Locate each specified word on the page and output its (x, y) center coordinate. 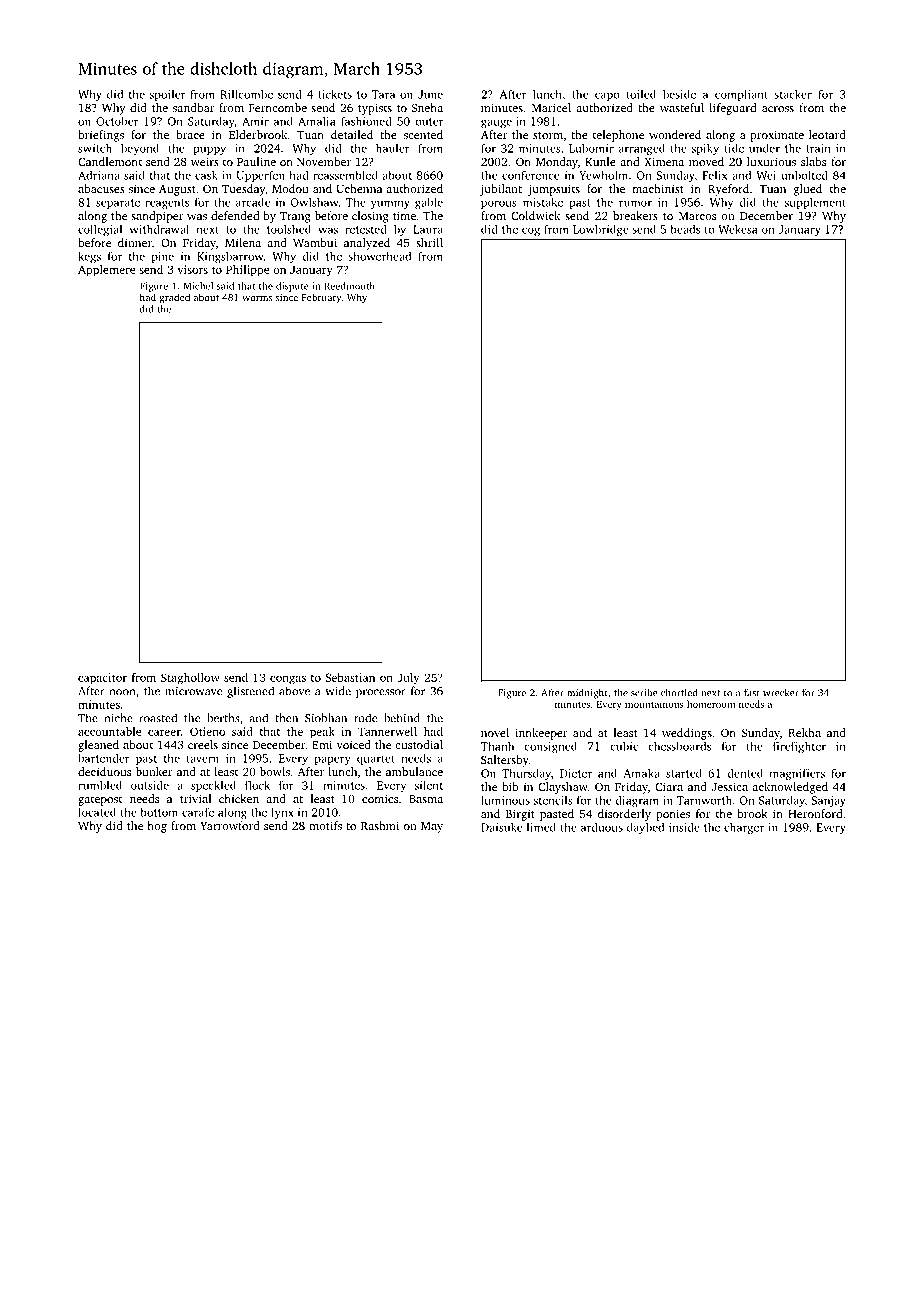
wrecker (781, 693)
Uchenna (359, 188)
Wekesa (738, 229)
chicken (239, 798)
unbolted (804, 175)
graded (174, 298)
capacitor (102, 679)
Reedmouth (349, 286)
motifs (325, 825)
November (324, 161)
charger (744, 828)
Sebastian (350, 677)
